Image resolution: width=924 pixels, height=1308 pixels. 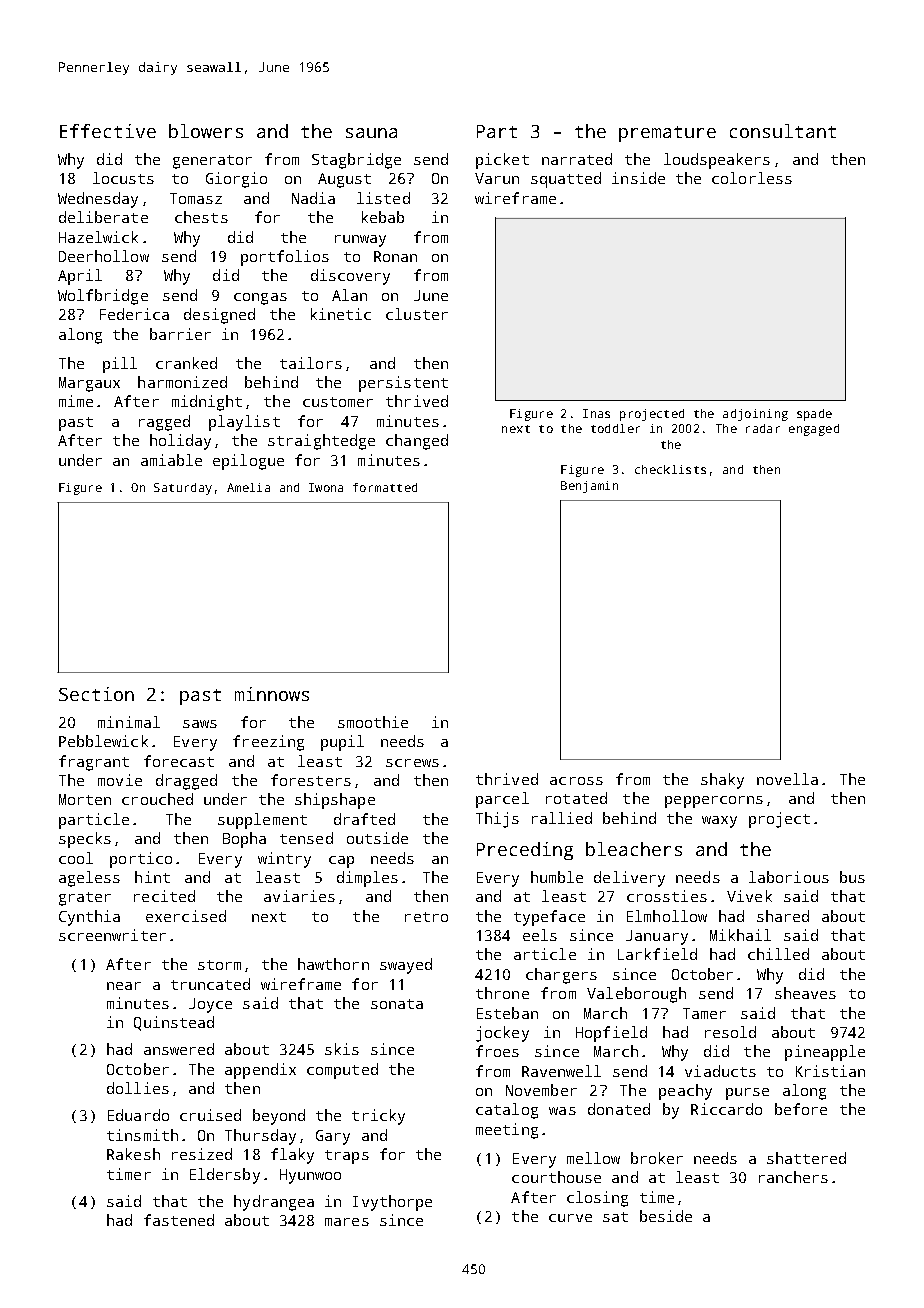 What do you see at coordinates (805, 993) in the screenshot?
I see `sheaves` at bounding box center [805, 993].
